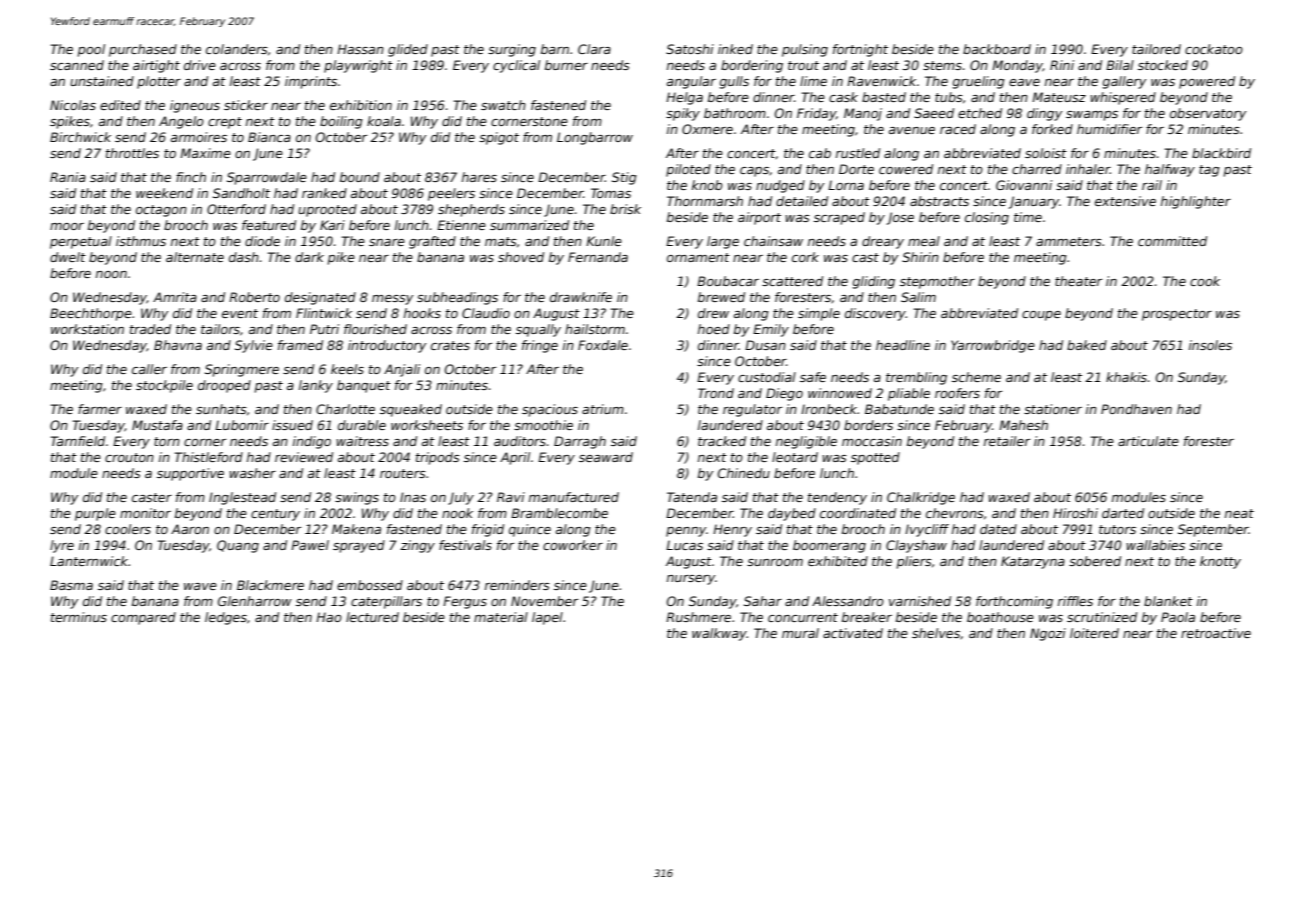  What do you see at coordinates (899, 409) in the document?
I see `Babatunde` at bounding box center [899, 409].
